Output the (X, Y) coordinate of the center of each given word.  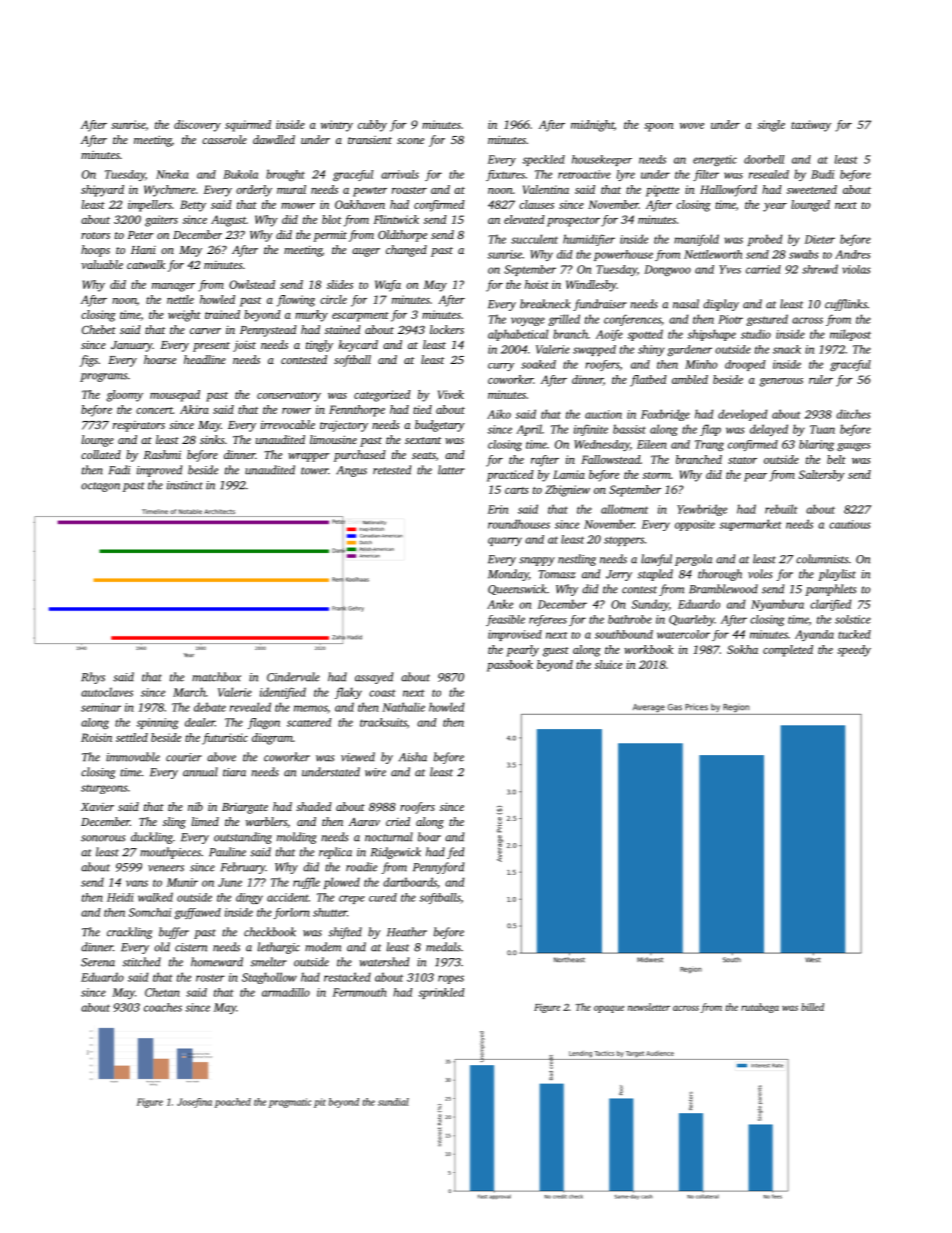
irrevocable (288, 424)
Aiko (499, 414)
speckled (543, 160)
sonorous (103, 838)
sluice (608, 664)
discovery (197, 126)
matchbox (216, 677)
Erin (498, 509)
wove (692, 126)
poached (233, 1103)
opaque (609, 1009)
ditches (853, 414)
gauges (854, 447)
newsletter (649, 1007)
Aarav (364, 822)
